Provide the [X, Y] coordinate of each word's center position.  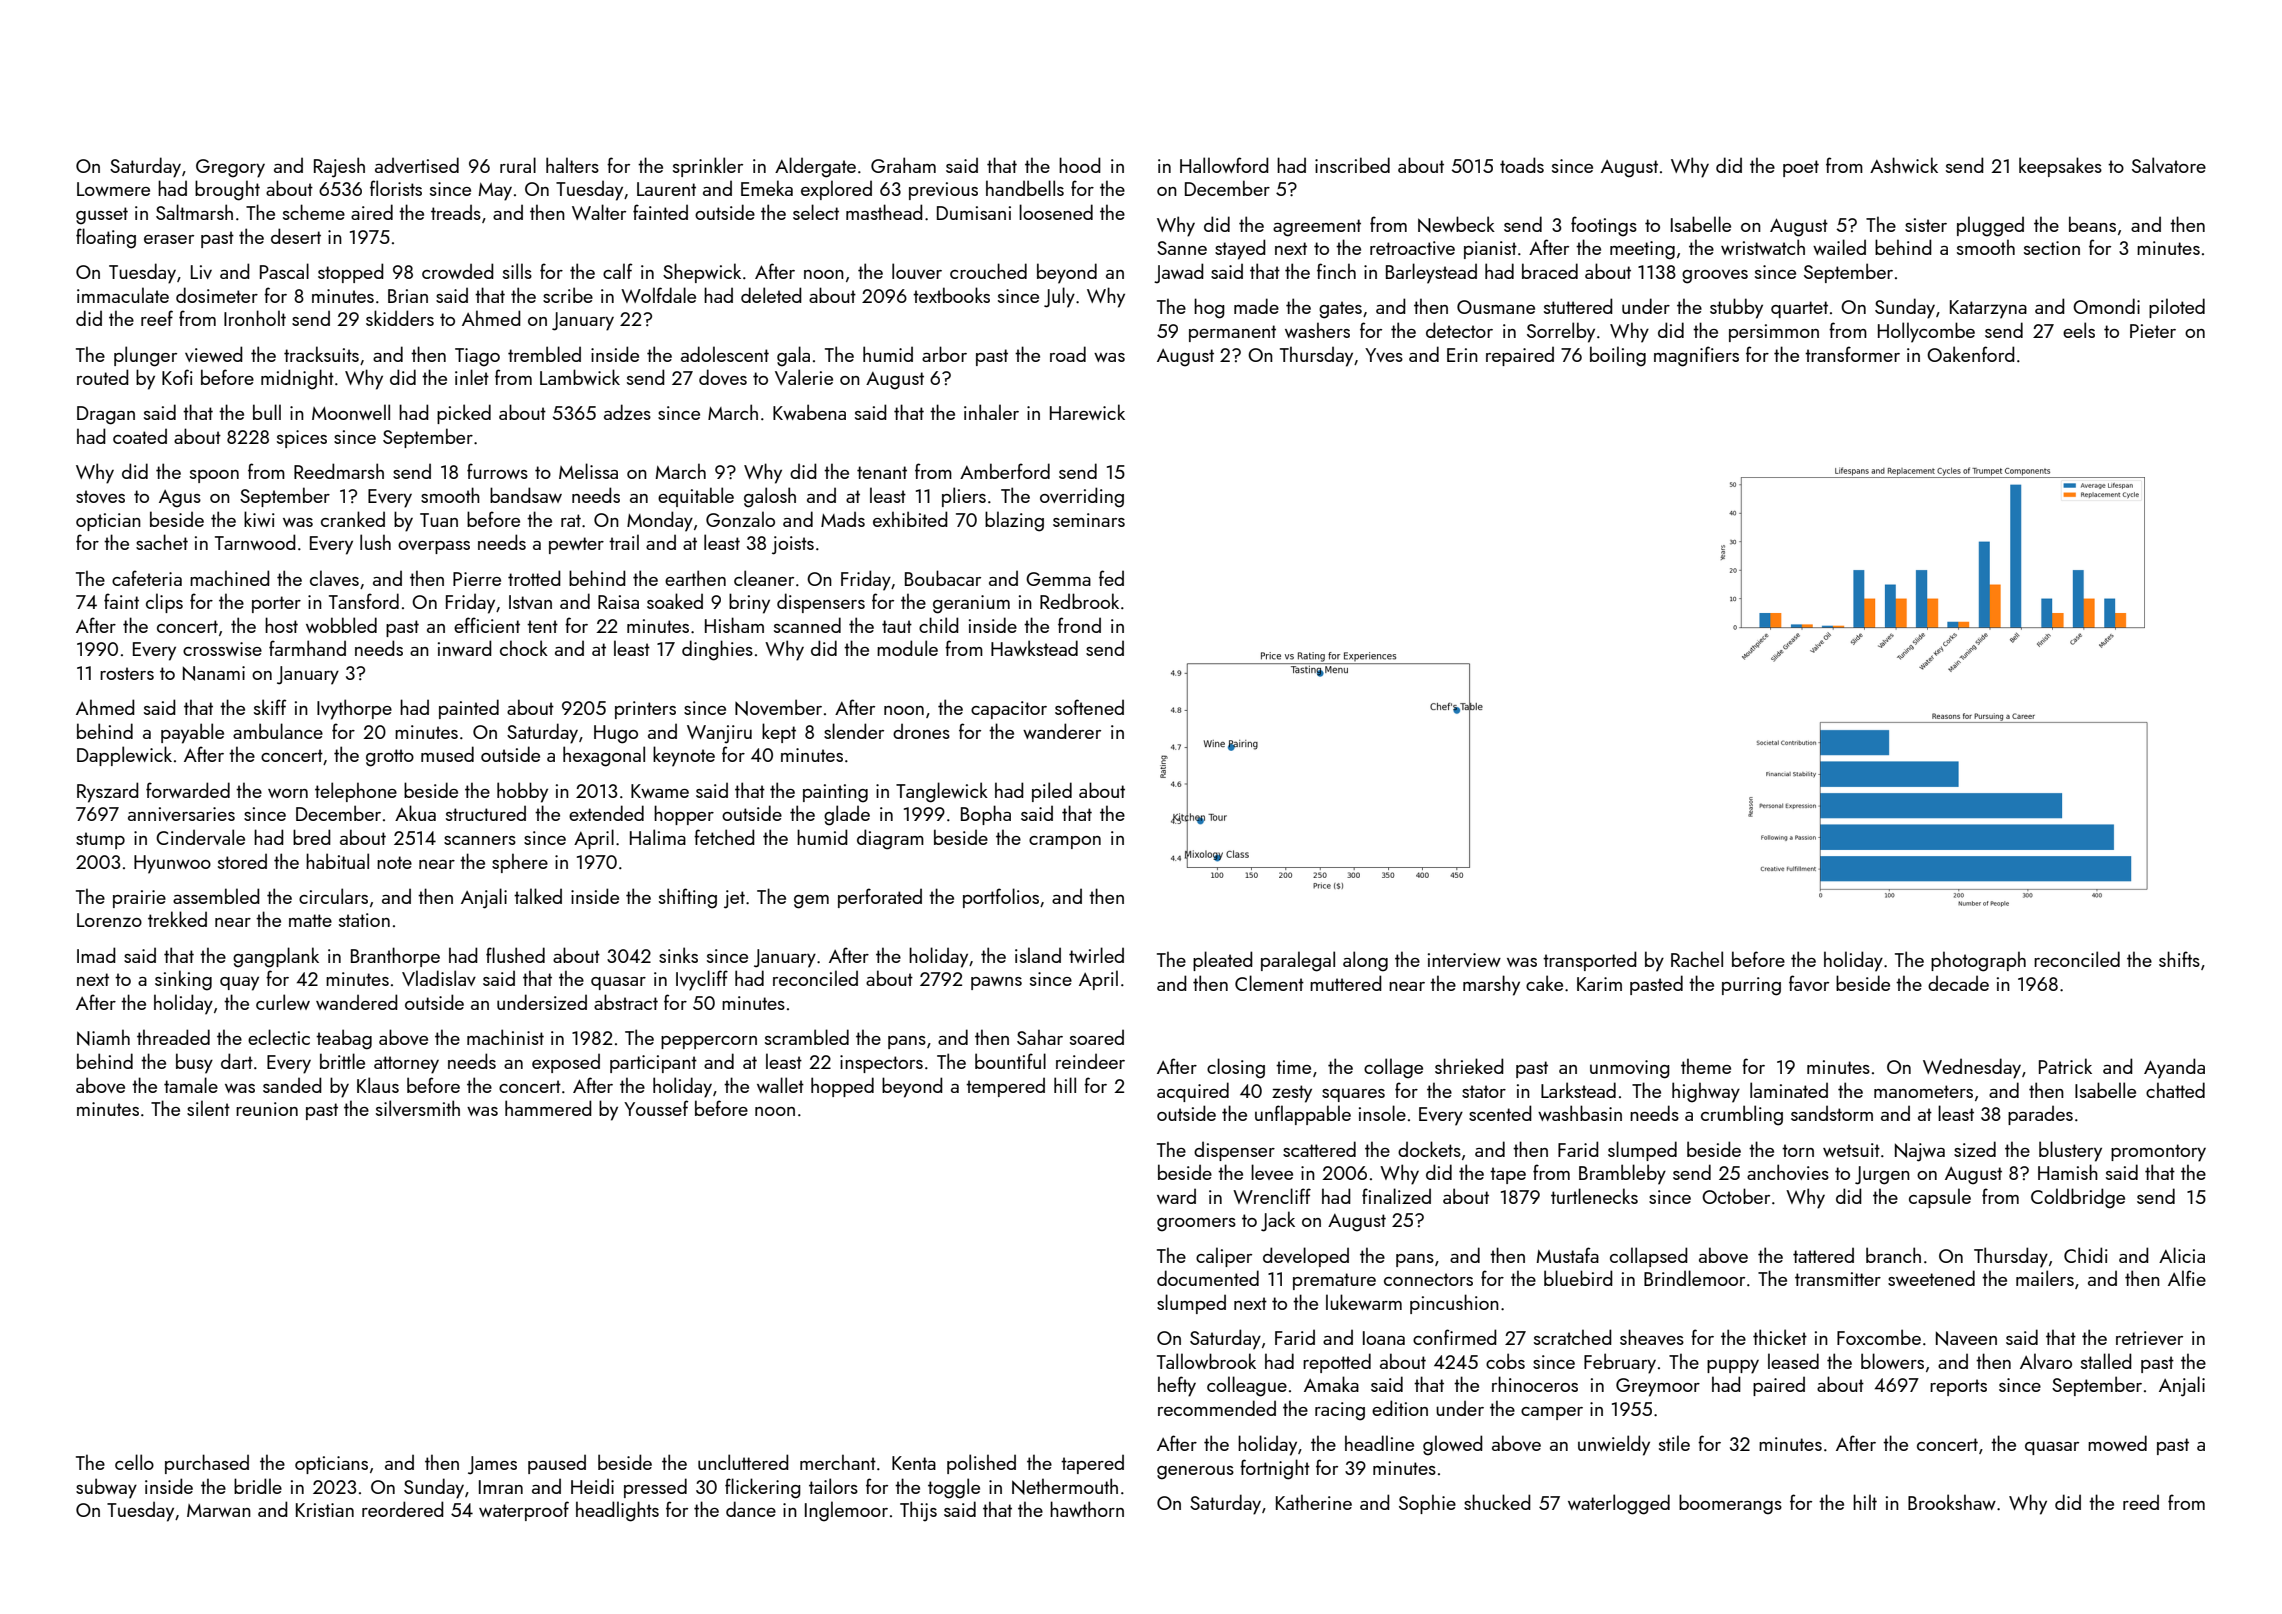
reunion [267, 1109]
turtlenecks [1594, 1196]
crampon [1065, 842]
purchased [207, 1464]
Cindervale [200, 837]
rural [518, 165]
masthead [884, 212]
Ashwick [1904, 165]
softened [1089, 707]
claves [334, 578]
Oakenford [1971, 354]
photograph [1978, 961]
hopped [842, 1087]
